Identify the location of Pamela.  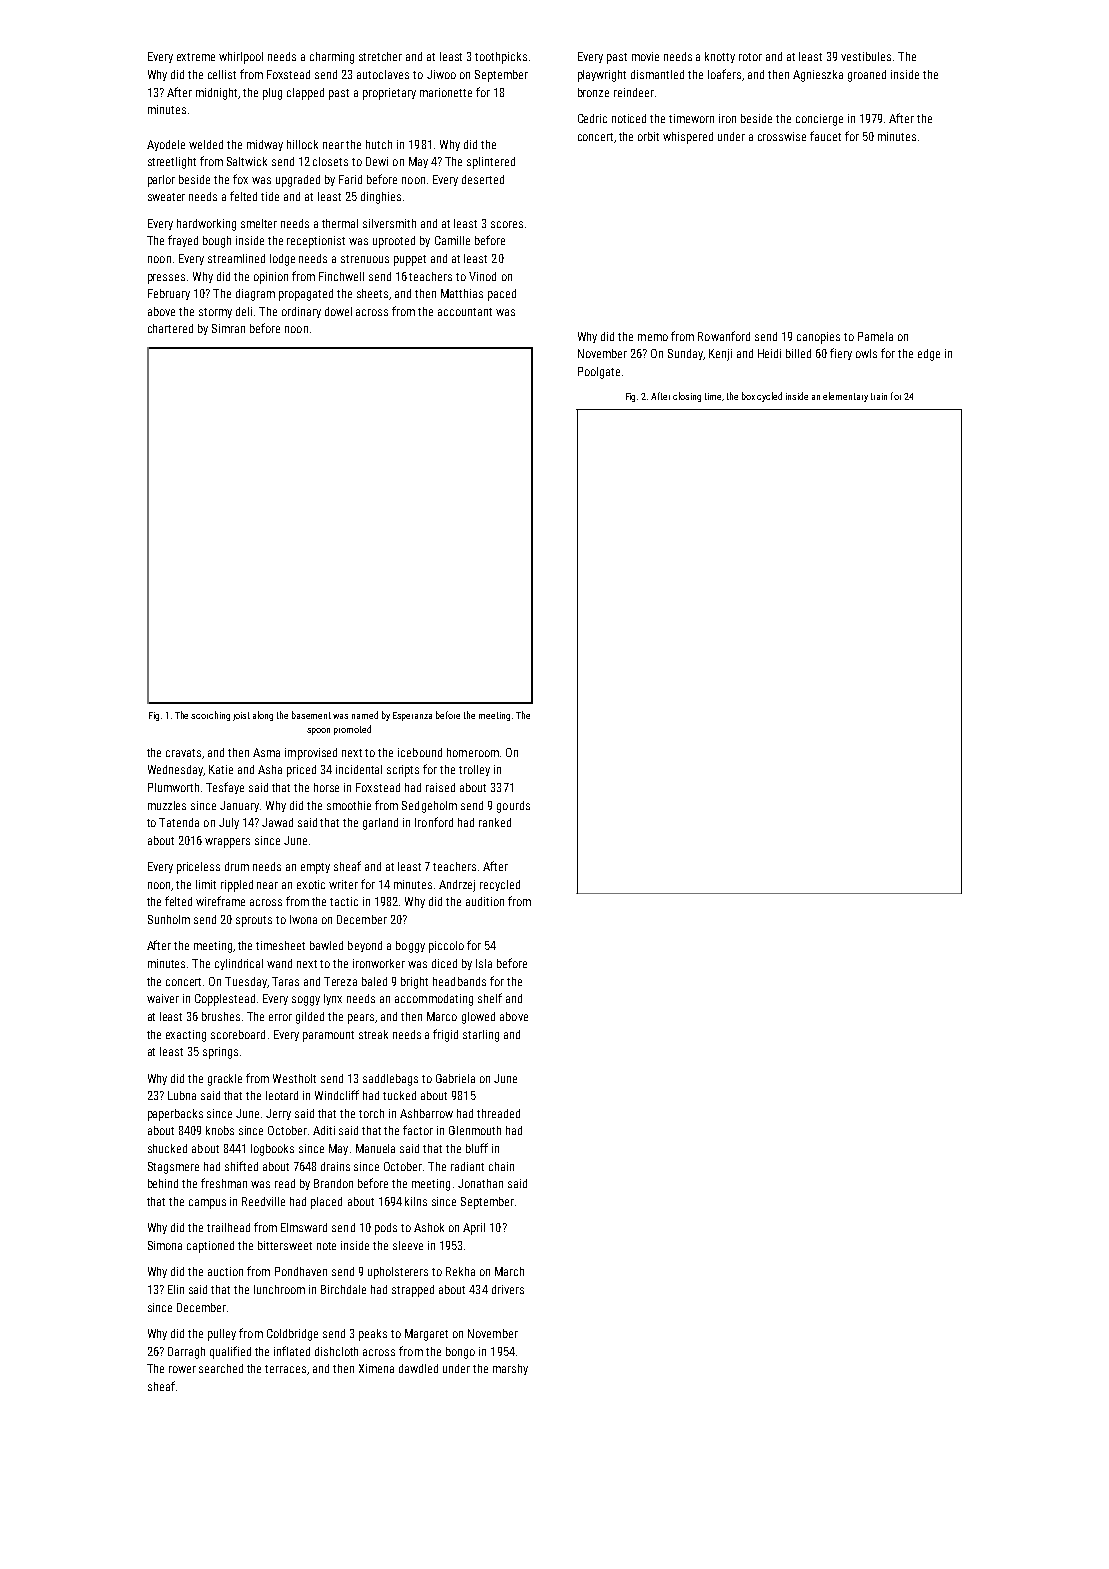
(875, 336).
